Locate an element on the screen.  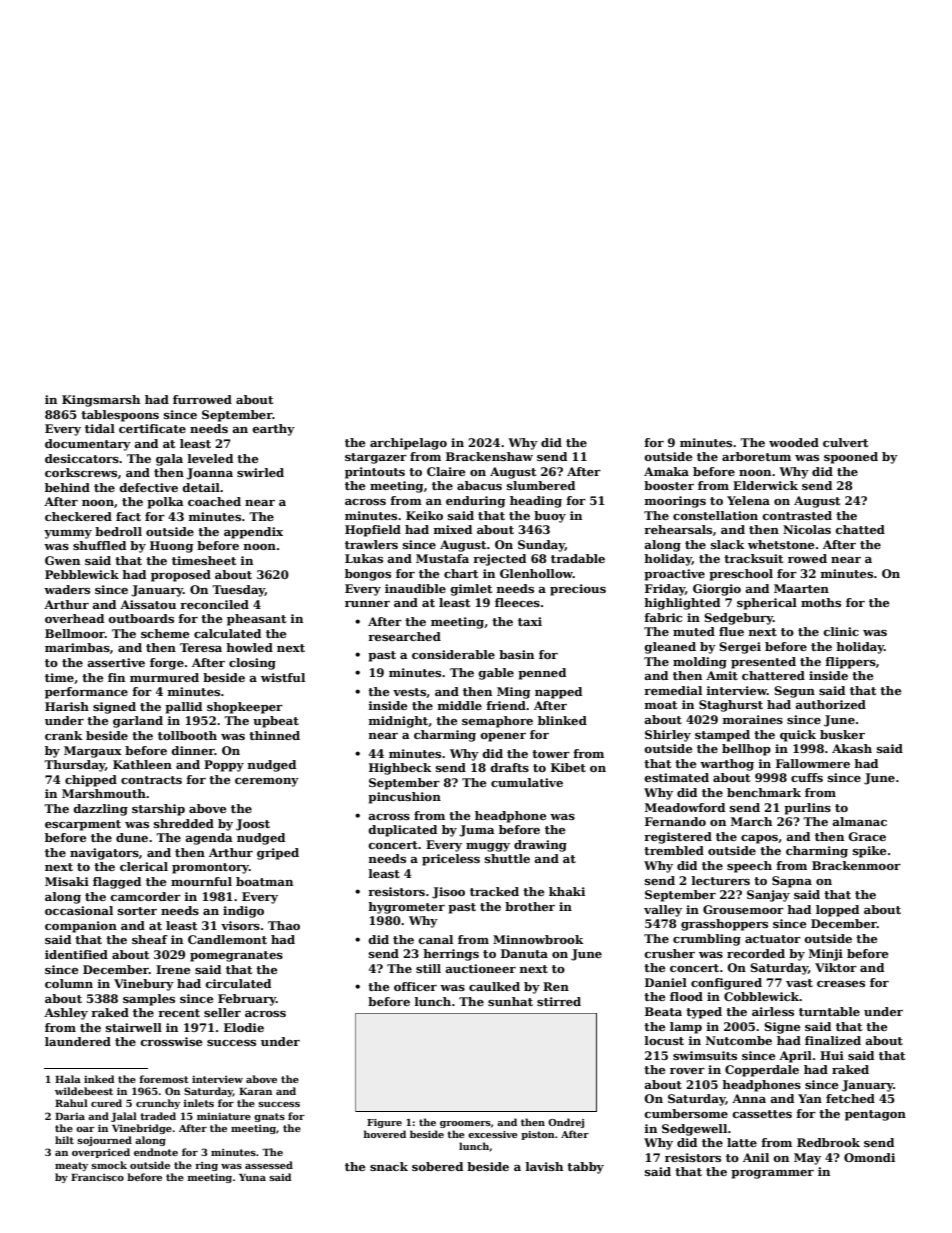
spooned is located at coordinates (851, 458).
